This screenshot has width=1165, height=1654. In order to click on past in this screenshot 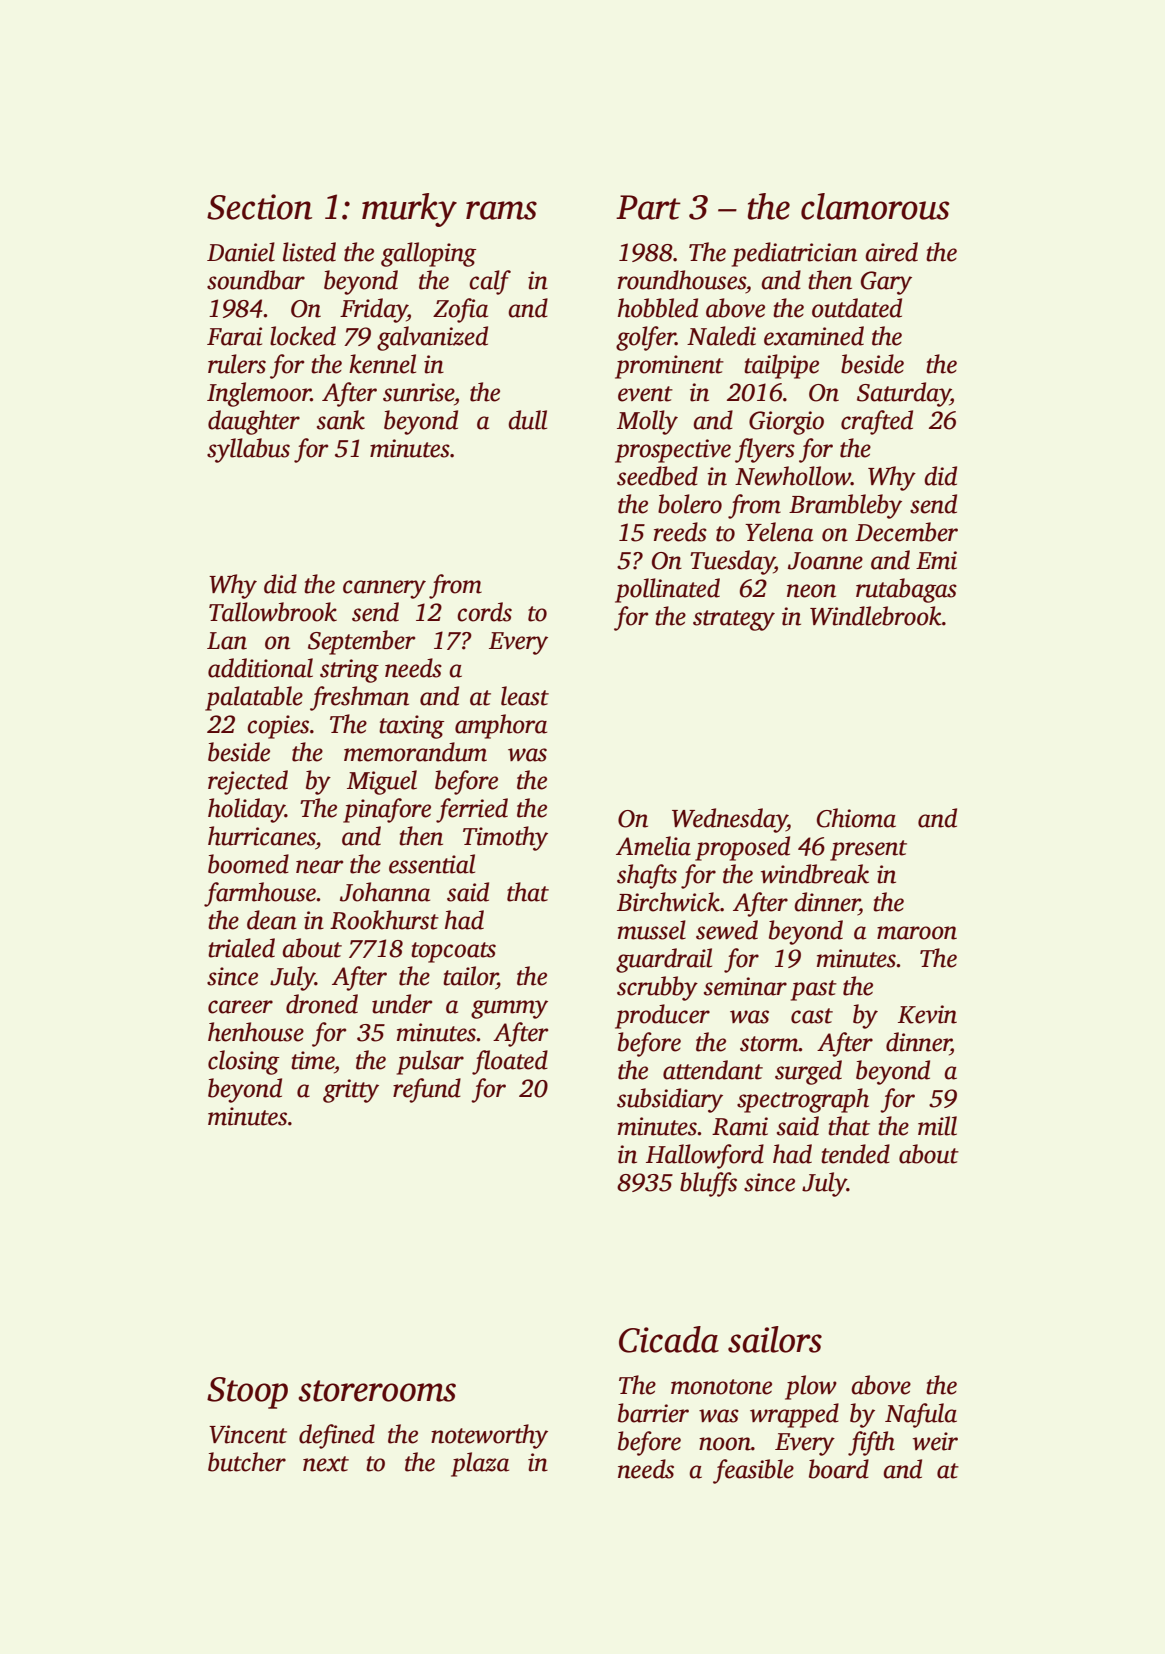, I will do `click(814, 990)`.
